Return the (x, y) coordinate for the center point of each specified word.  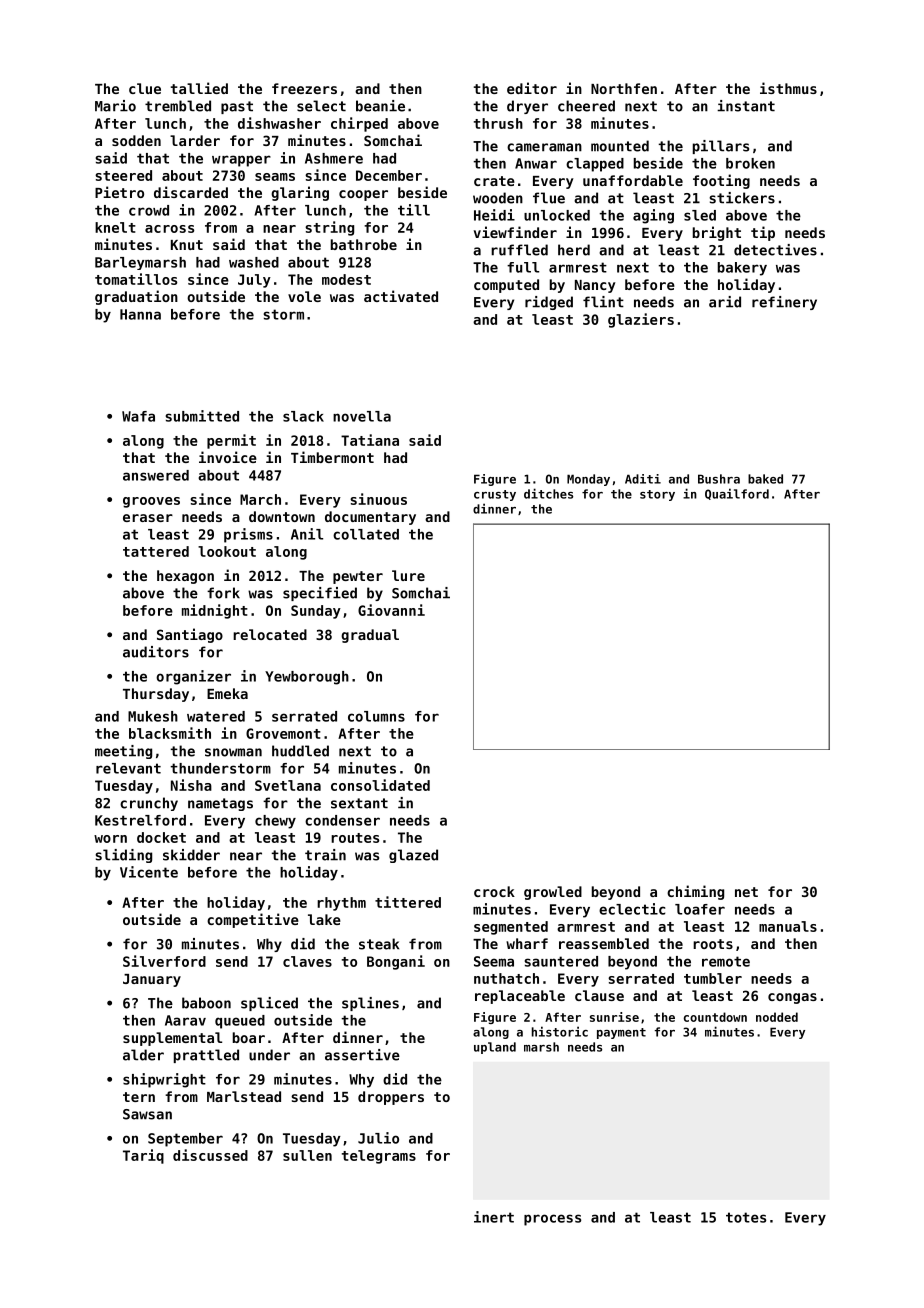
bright (717, 233)
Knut (187, 245)
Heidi (494, 215)
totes (746, 1217)
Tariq (143, 1156)
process (552, 1220)
